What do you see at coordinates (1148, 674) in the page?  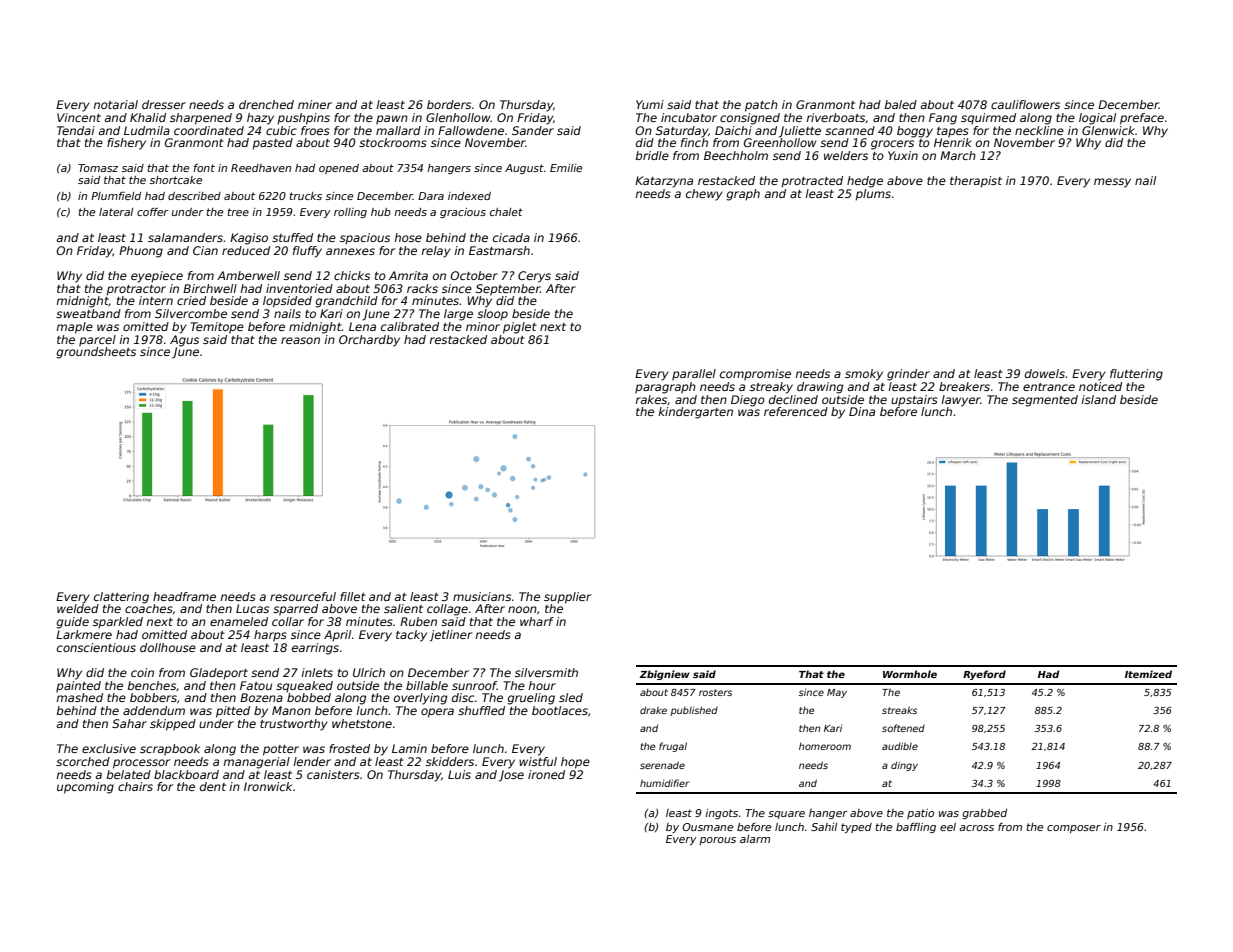 I see `Itemized` at bounding box center [1148, 674].
